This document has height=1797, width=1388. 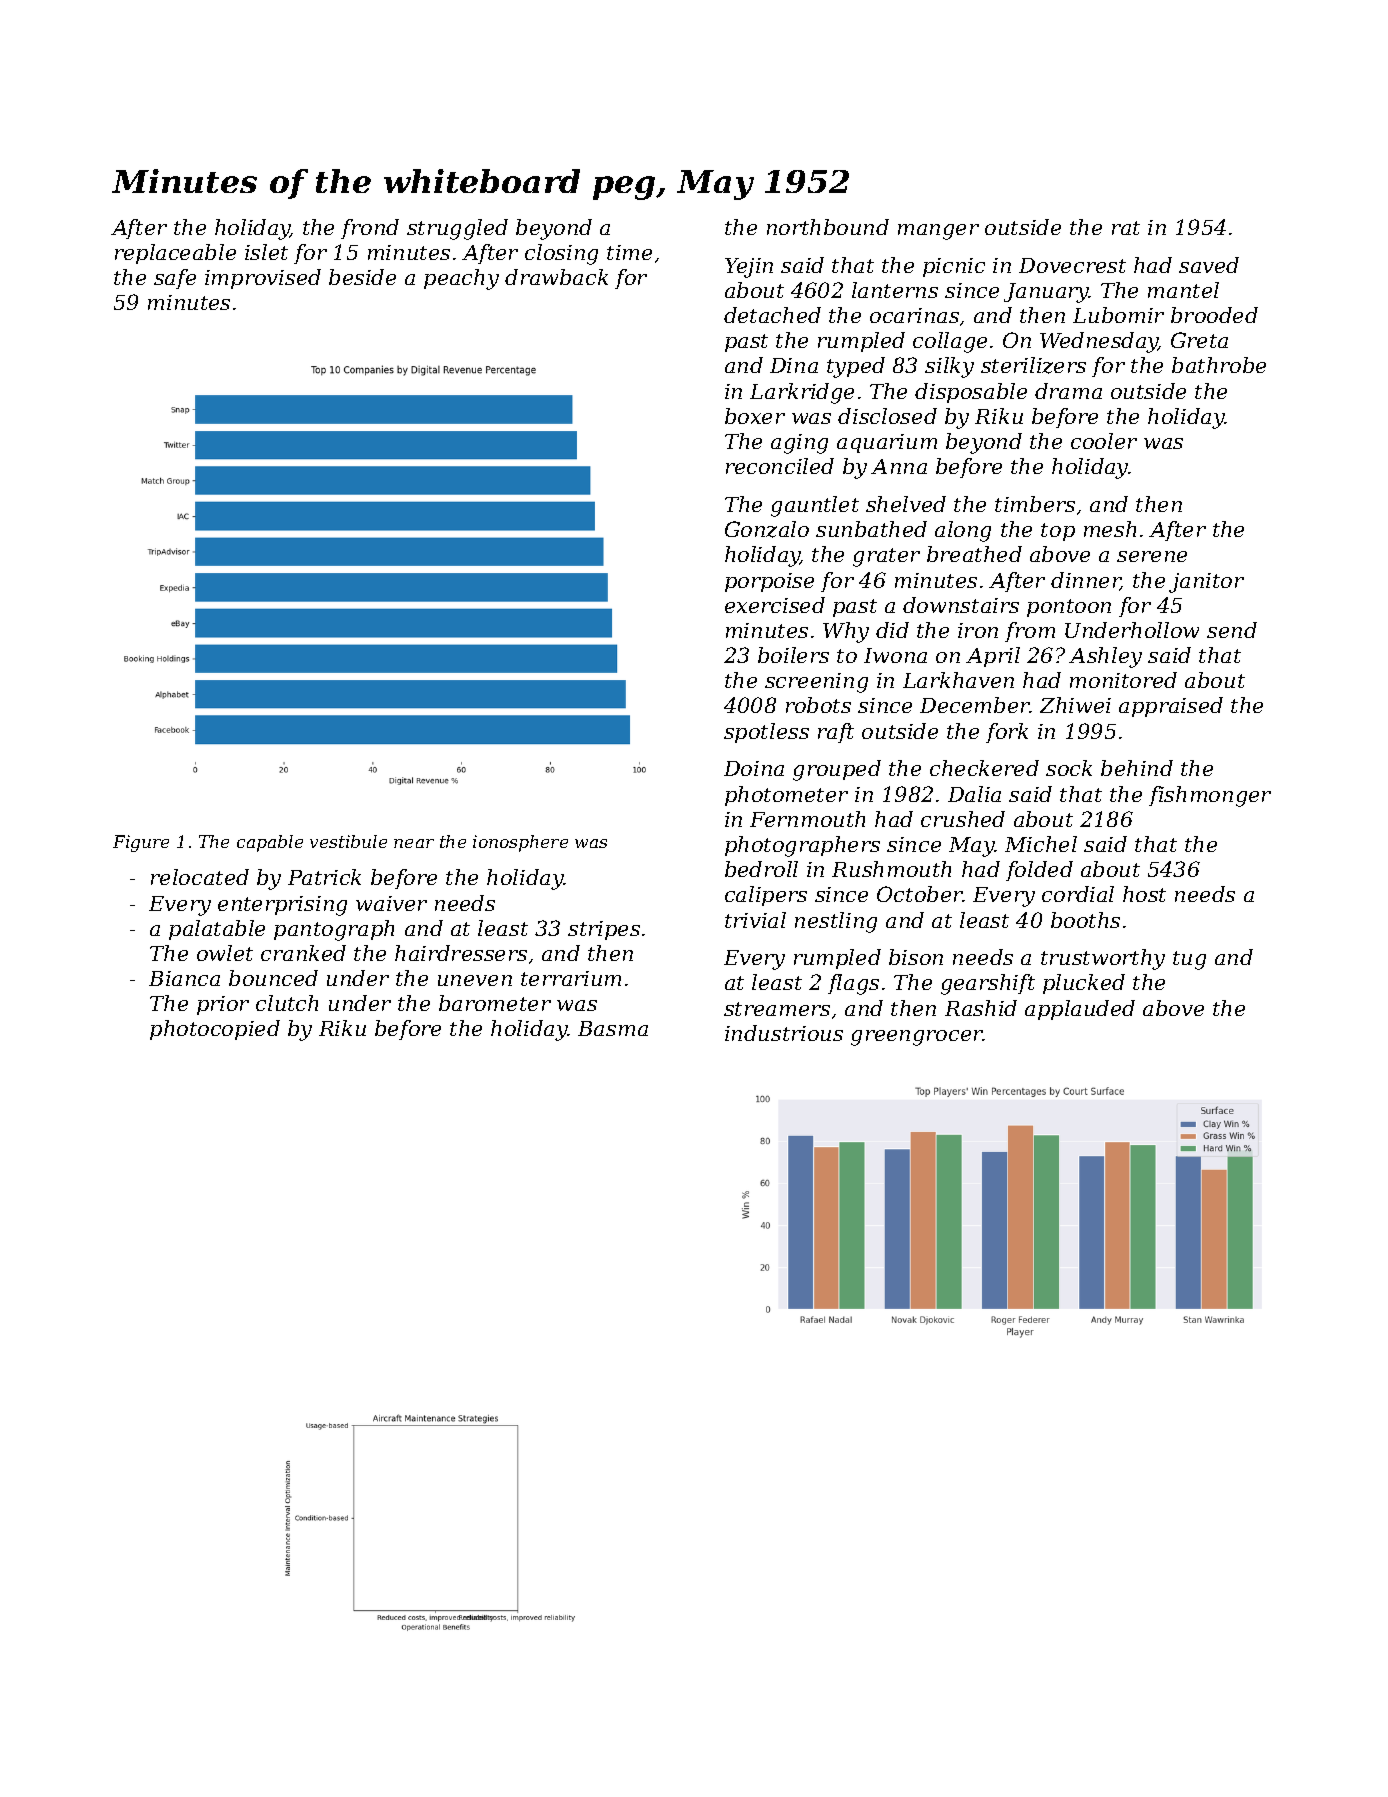 I want to click on boilers, so click(x=793, y=655).
